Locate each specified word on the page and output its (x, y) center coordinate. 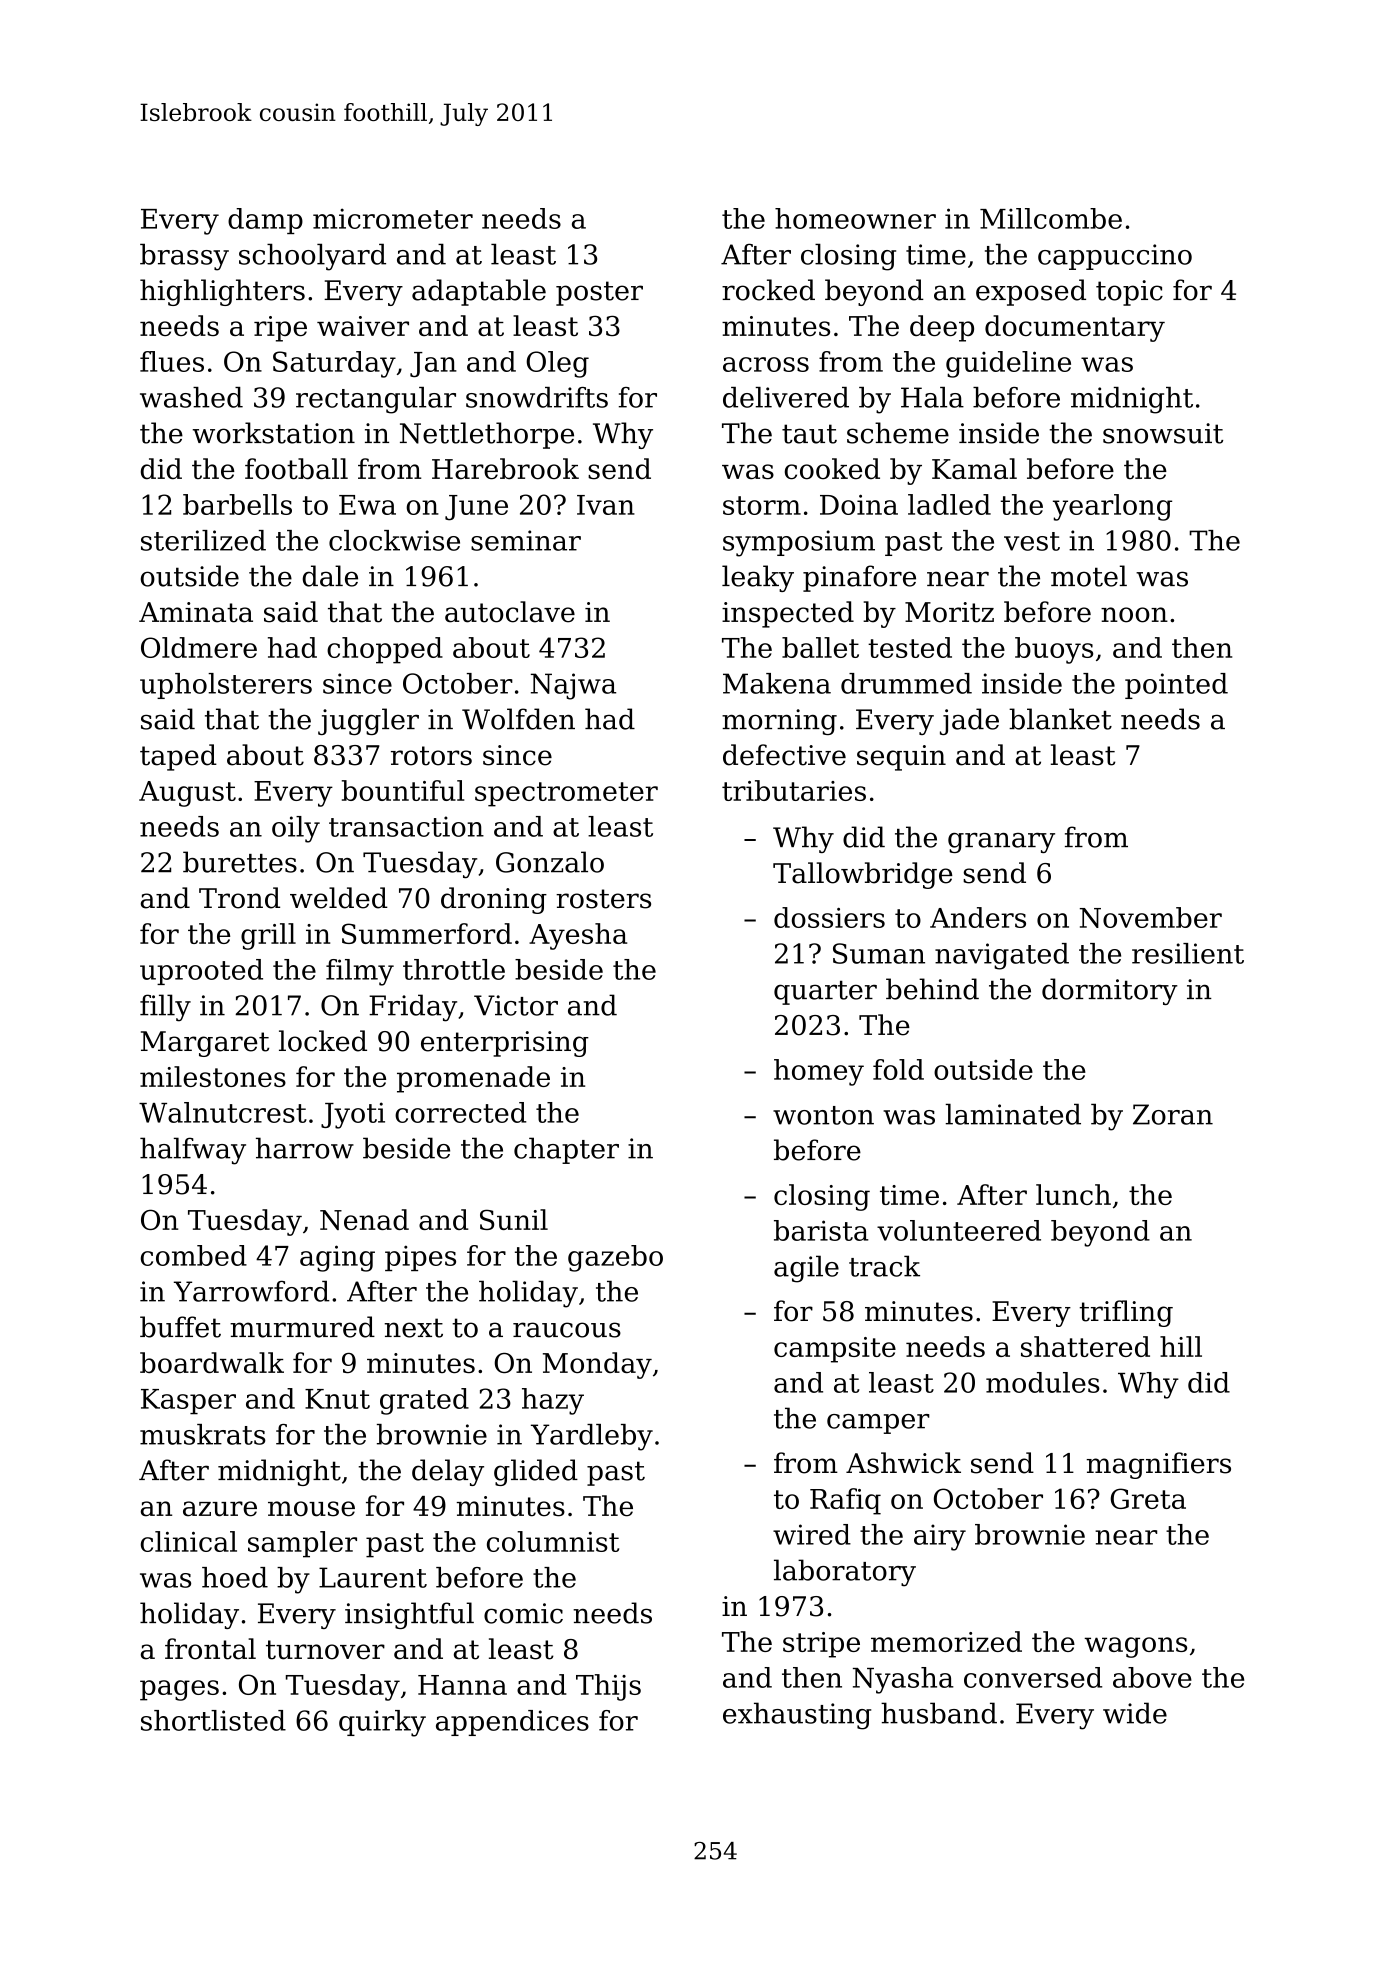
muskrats (203, 1434)
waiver (363, 326)
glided (536, 1472)
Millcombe (1051, 218)
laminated (1013, 1114)
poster (599, 293)
